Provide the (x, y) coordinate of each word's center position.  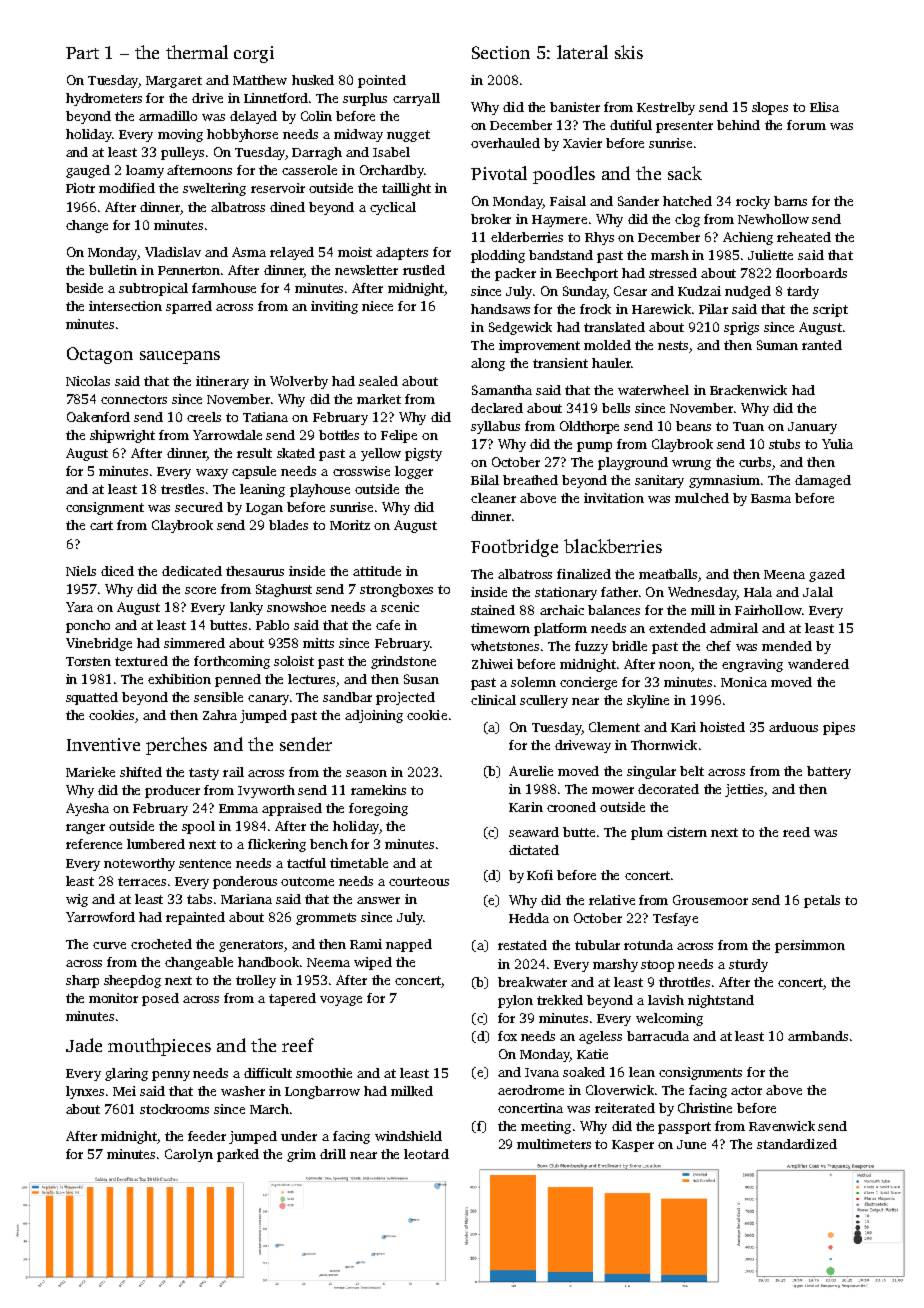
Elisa (824, 107)
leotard (426, 1154)
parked (238, 1155)
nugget (408, 136)
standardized (797, 1144)
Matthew (260, 80)
